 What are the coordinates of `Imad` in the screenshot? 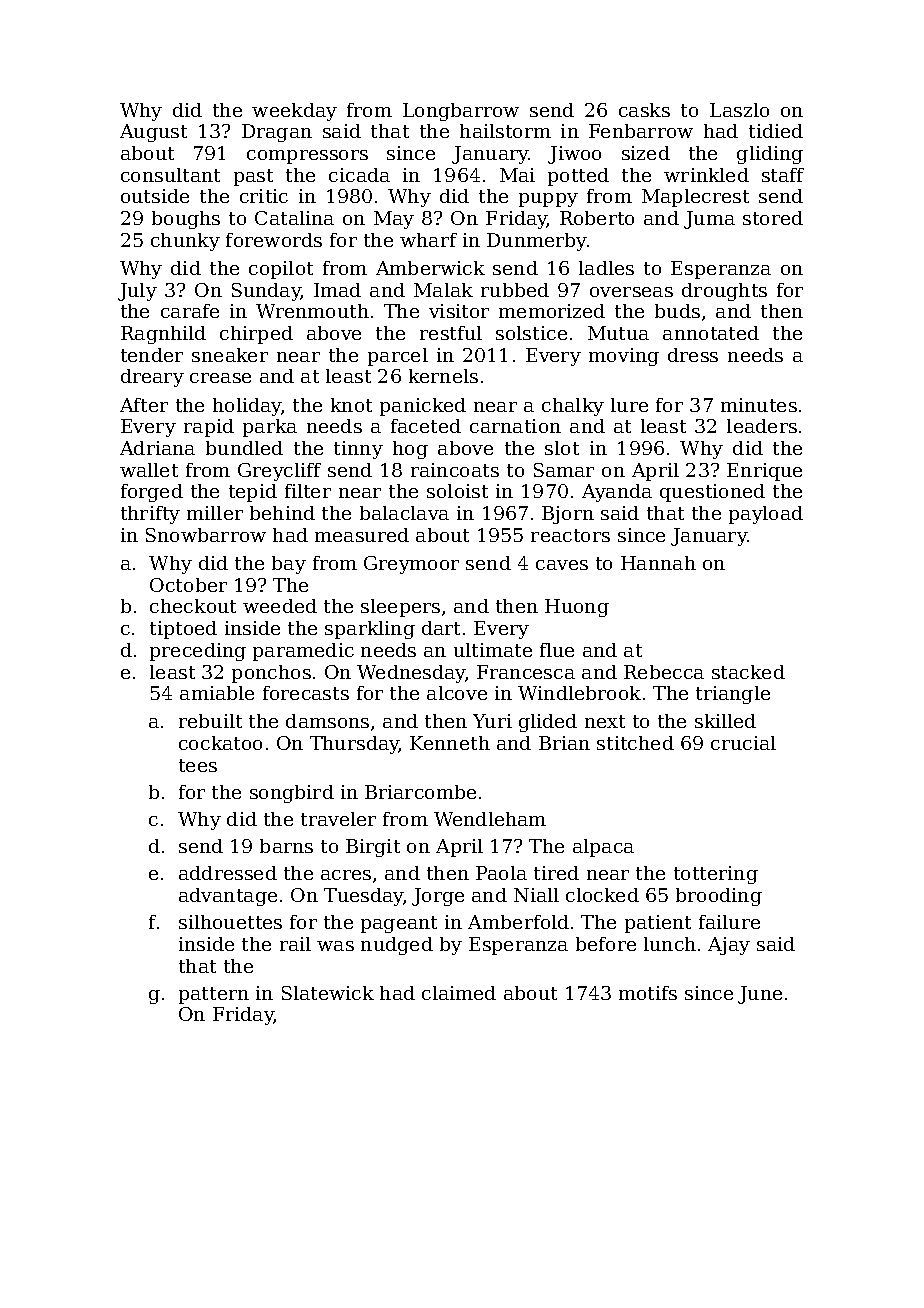 It's located at (337, 290).
